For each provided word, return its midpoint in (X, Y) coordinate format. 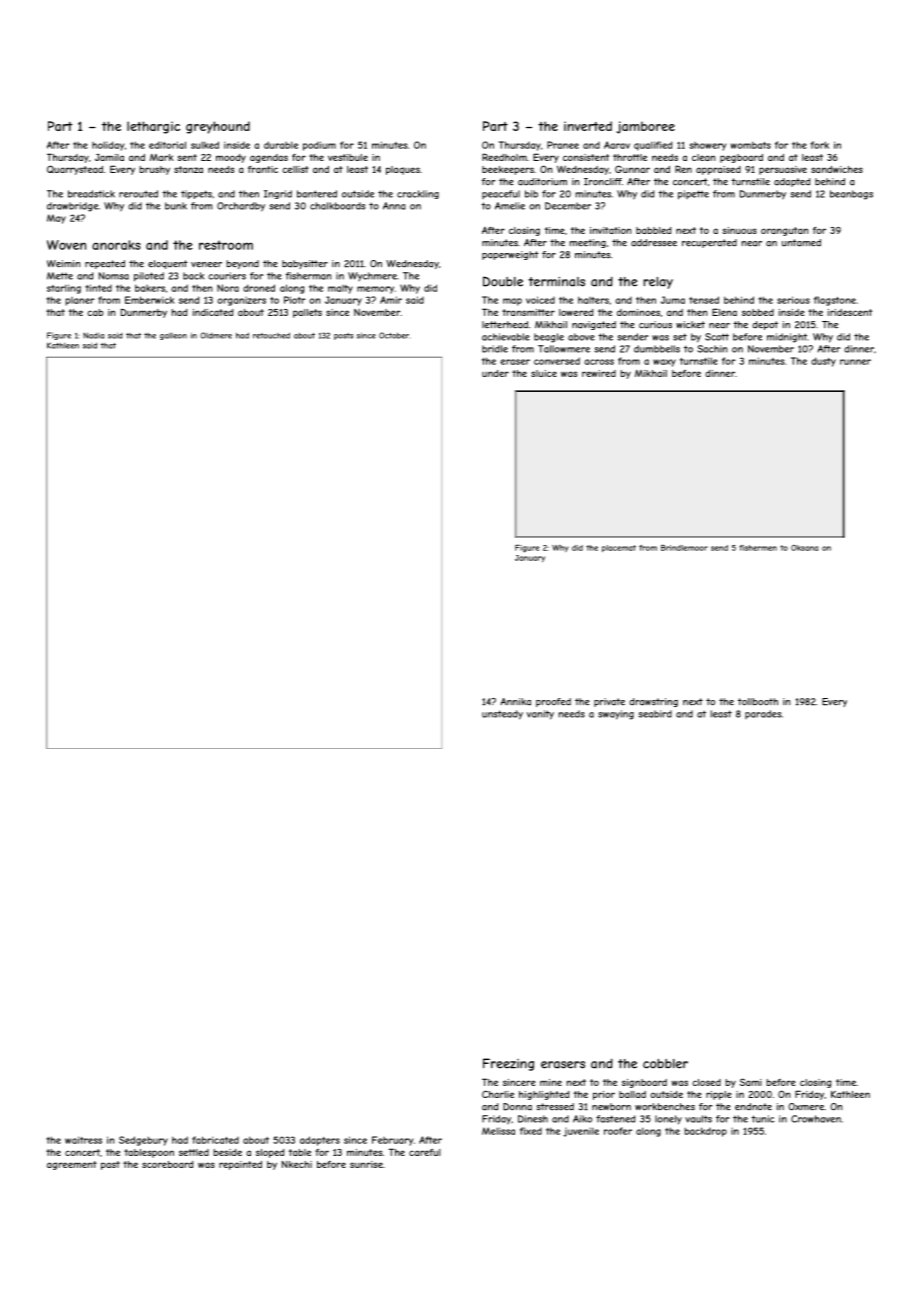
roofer (618, 1131)
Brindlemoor (684, 548)
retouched (271, 335)
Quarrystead (75, 170)
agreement (72, 1165)
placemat (619, 548)
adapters (320, 1141)
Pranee (563, 145)
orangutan (784, 231)
